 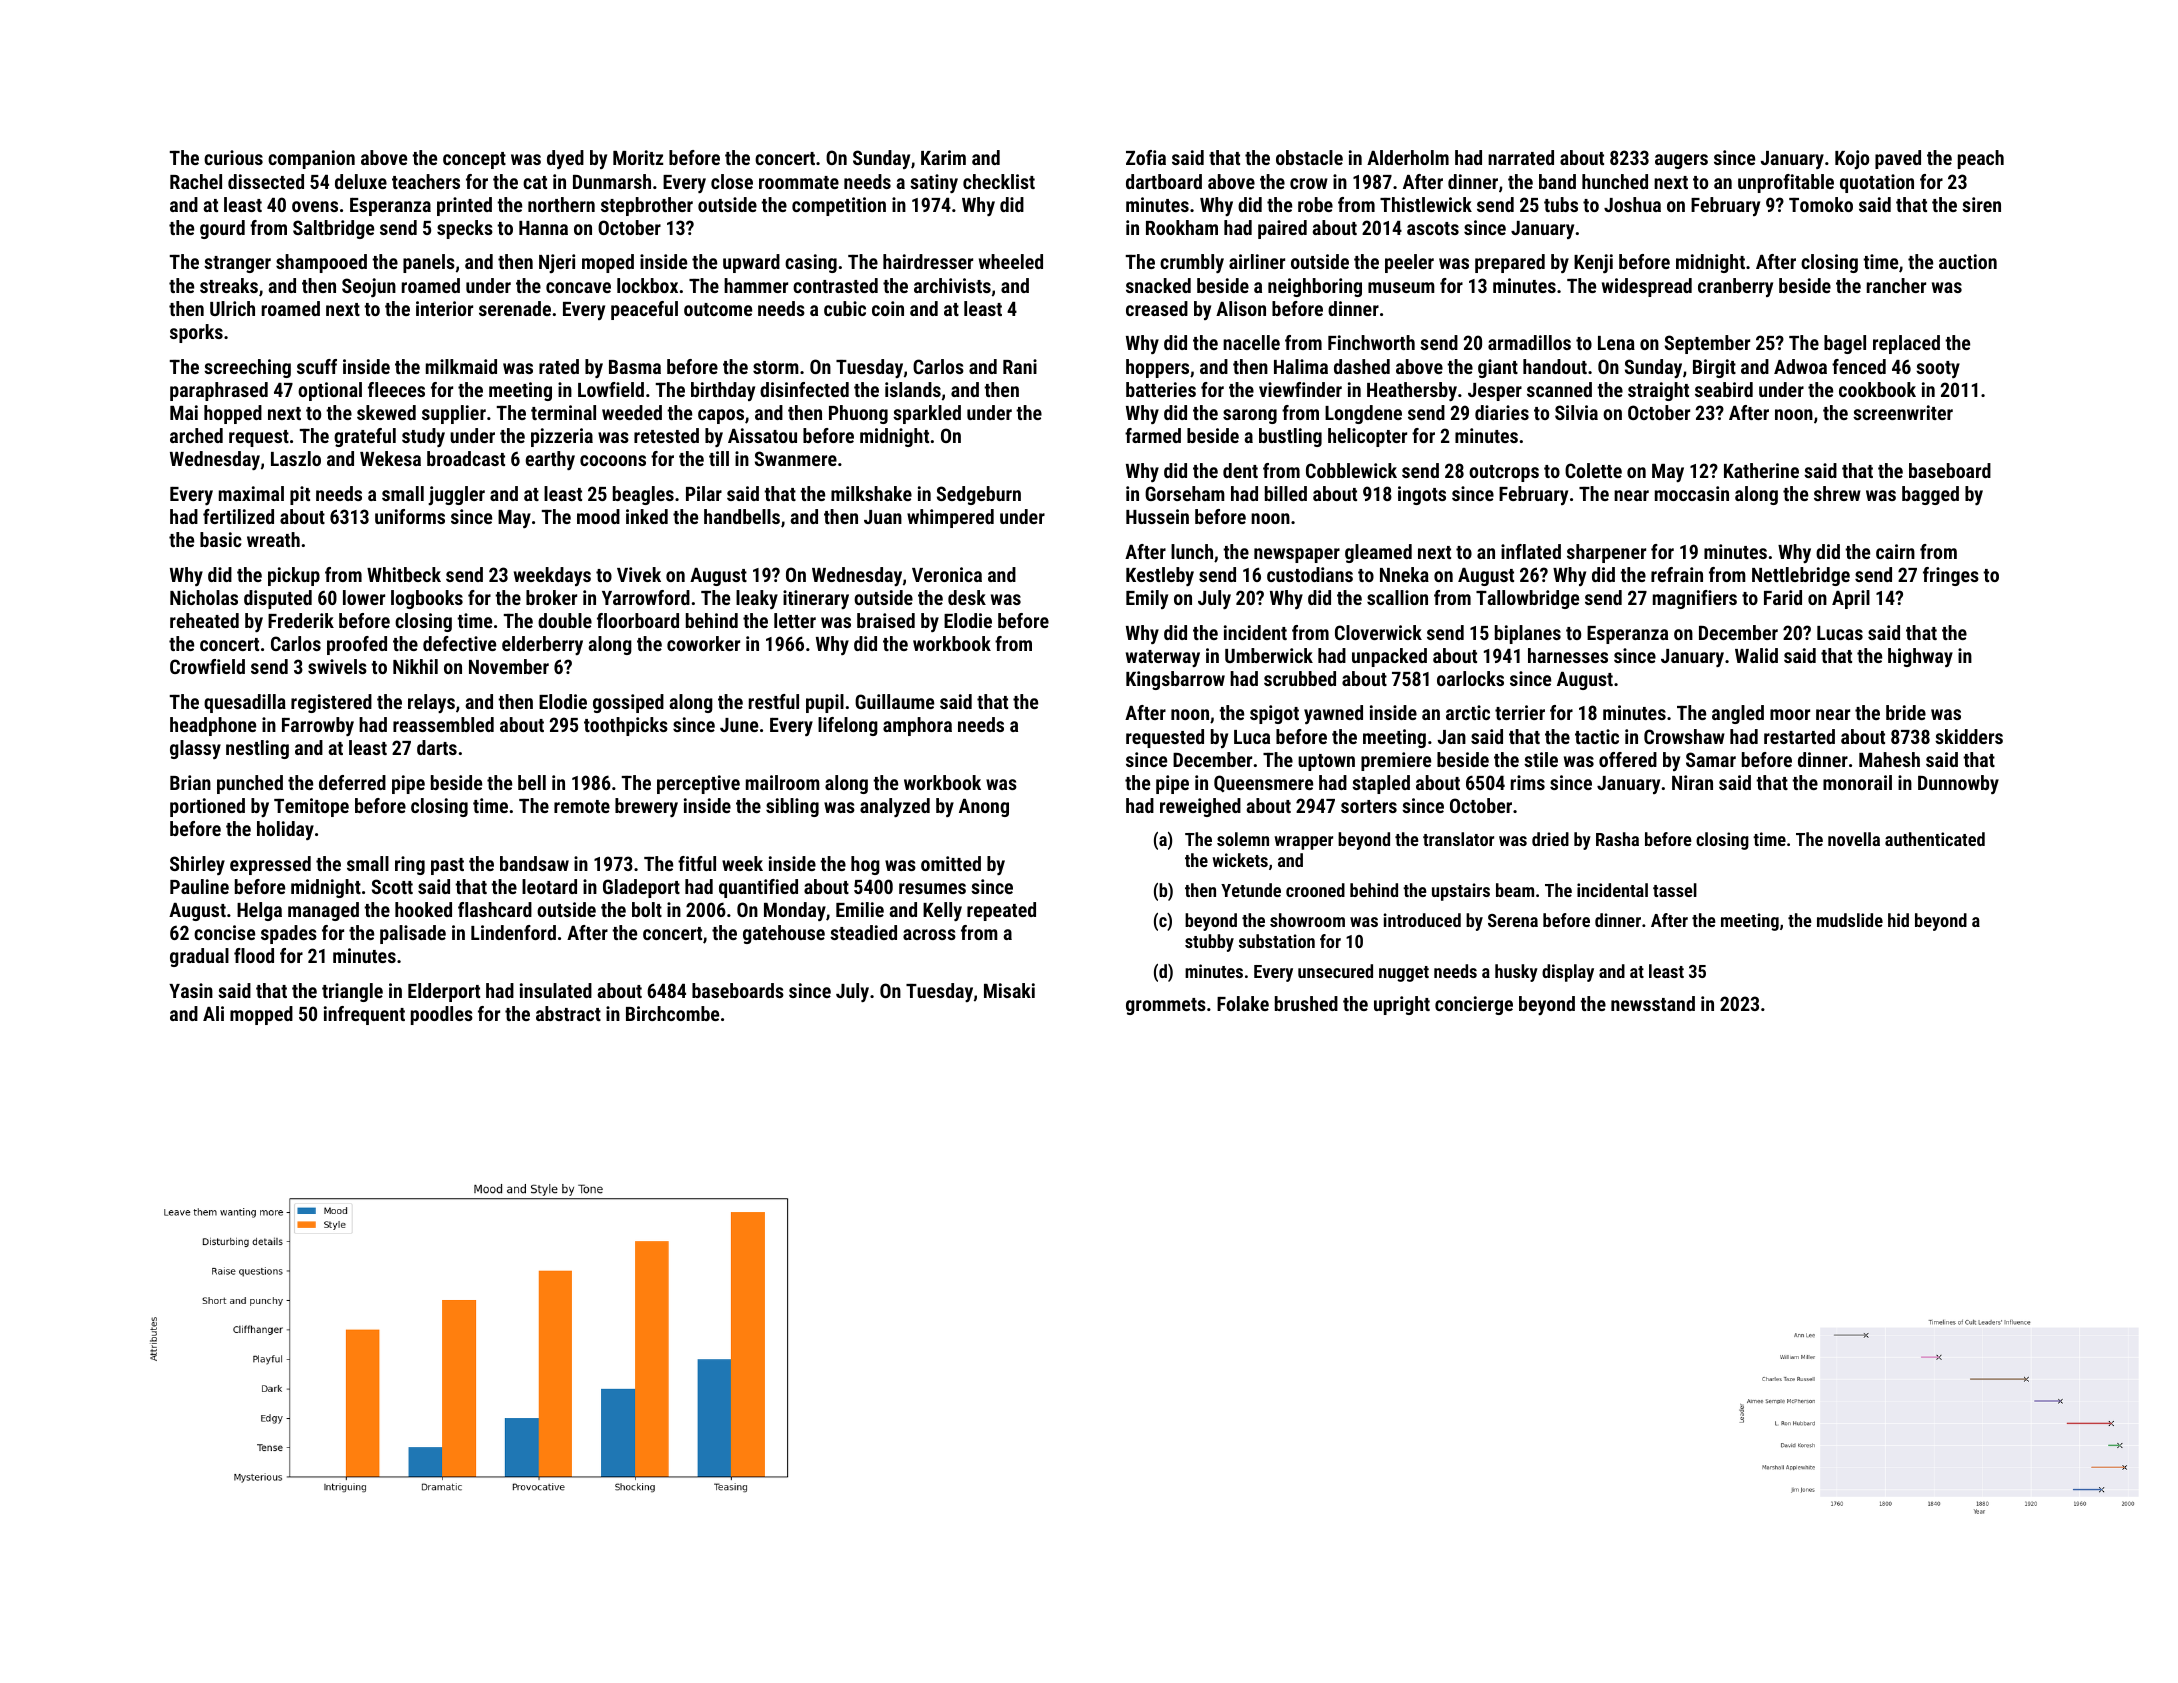 I want to click on roommate, so click(x=799, y=182).
